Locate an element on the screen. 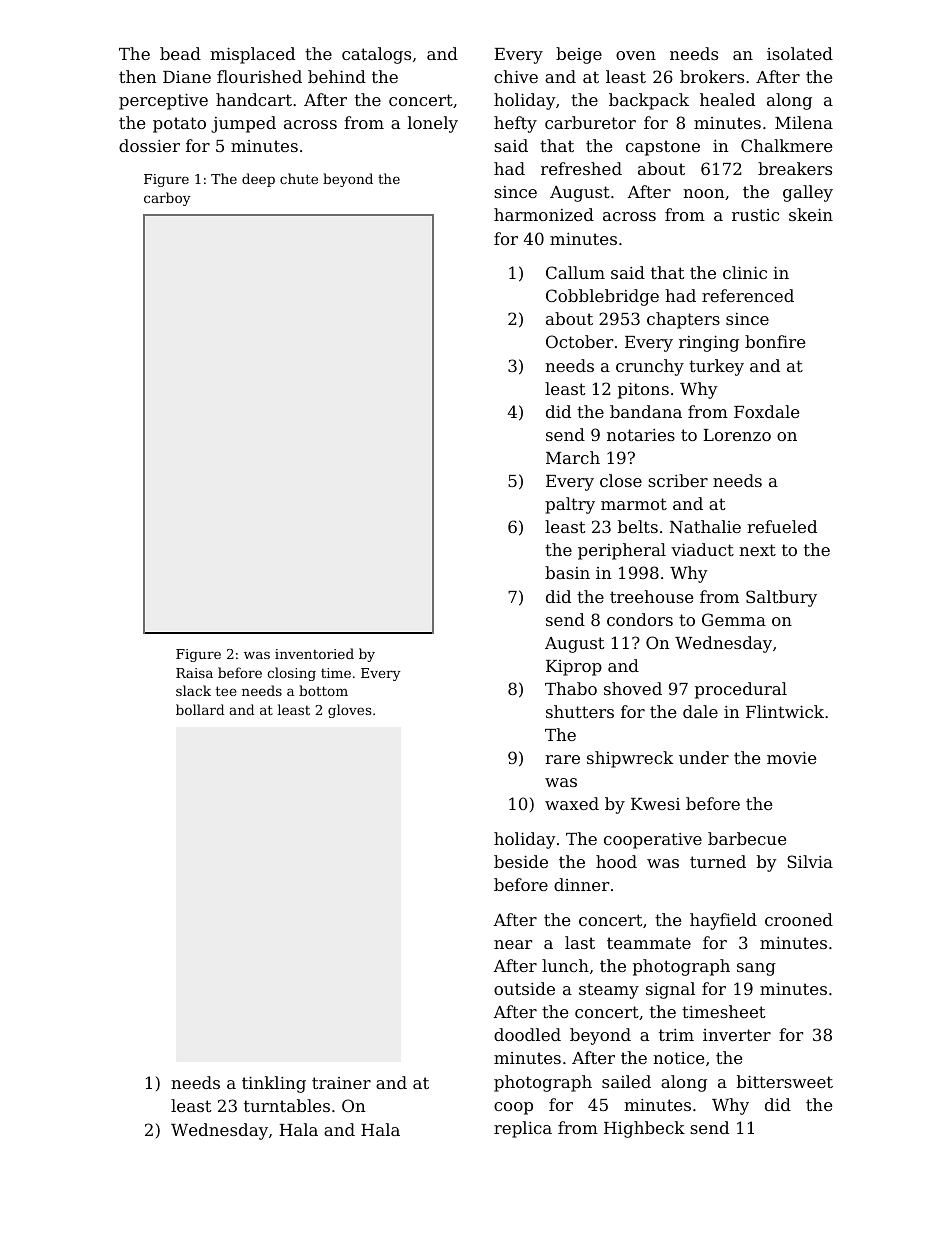  lonely is located at coordinates (433, 124).
